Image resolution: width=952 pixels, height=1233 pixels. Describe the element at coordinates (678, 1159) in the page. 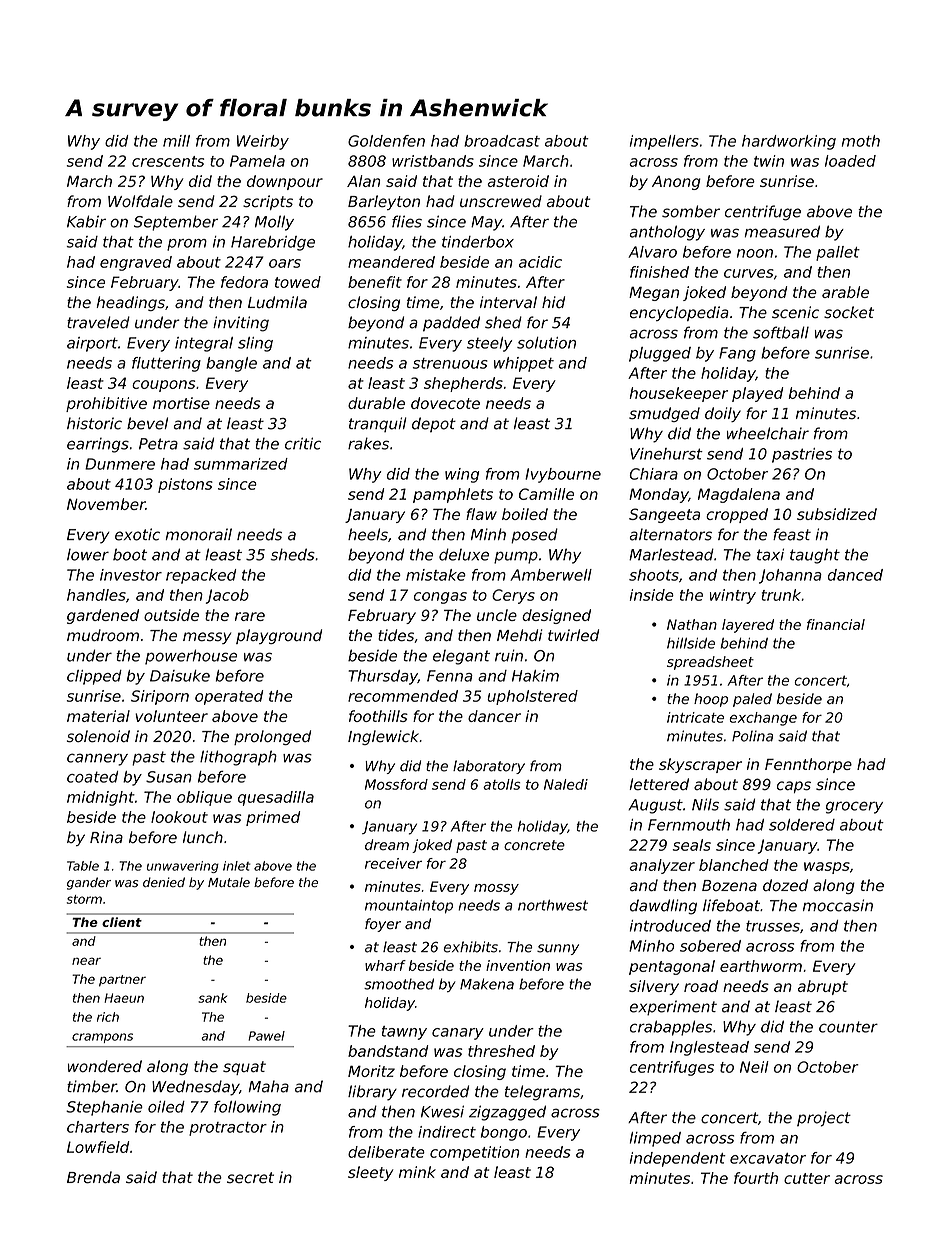

I see `independent` at that location.
